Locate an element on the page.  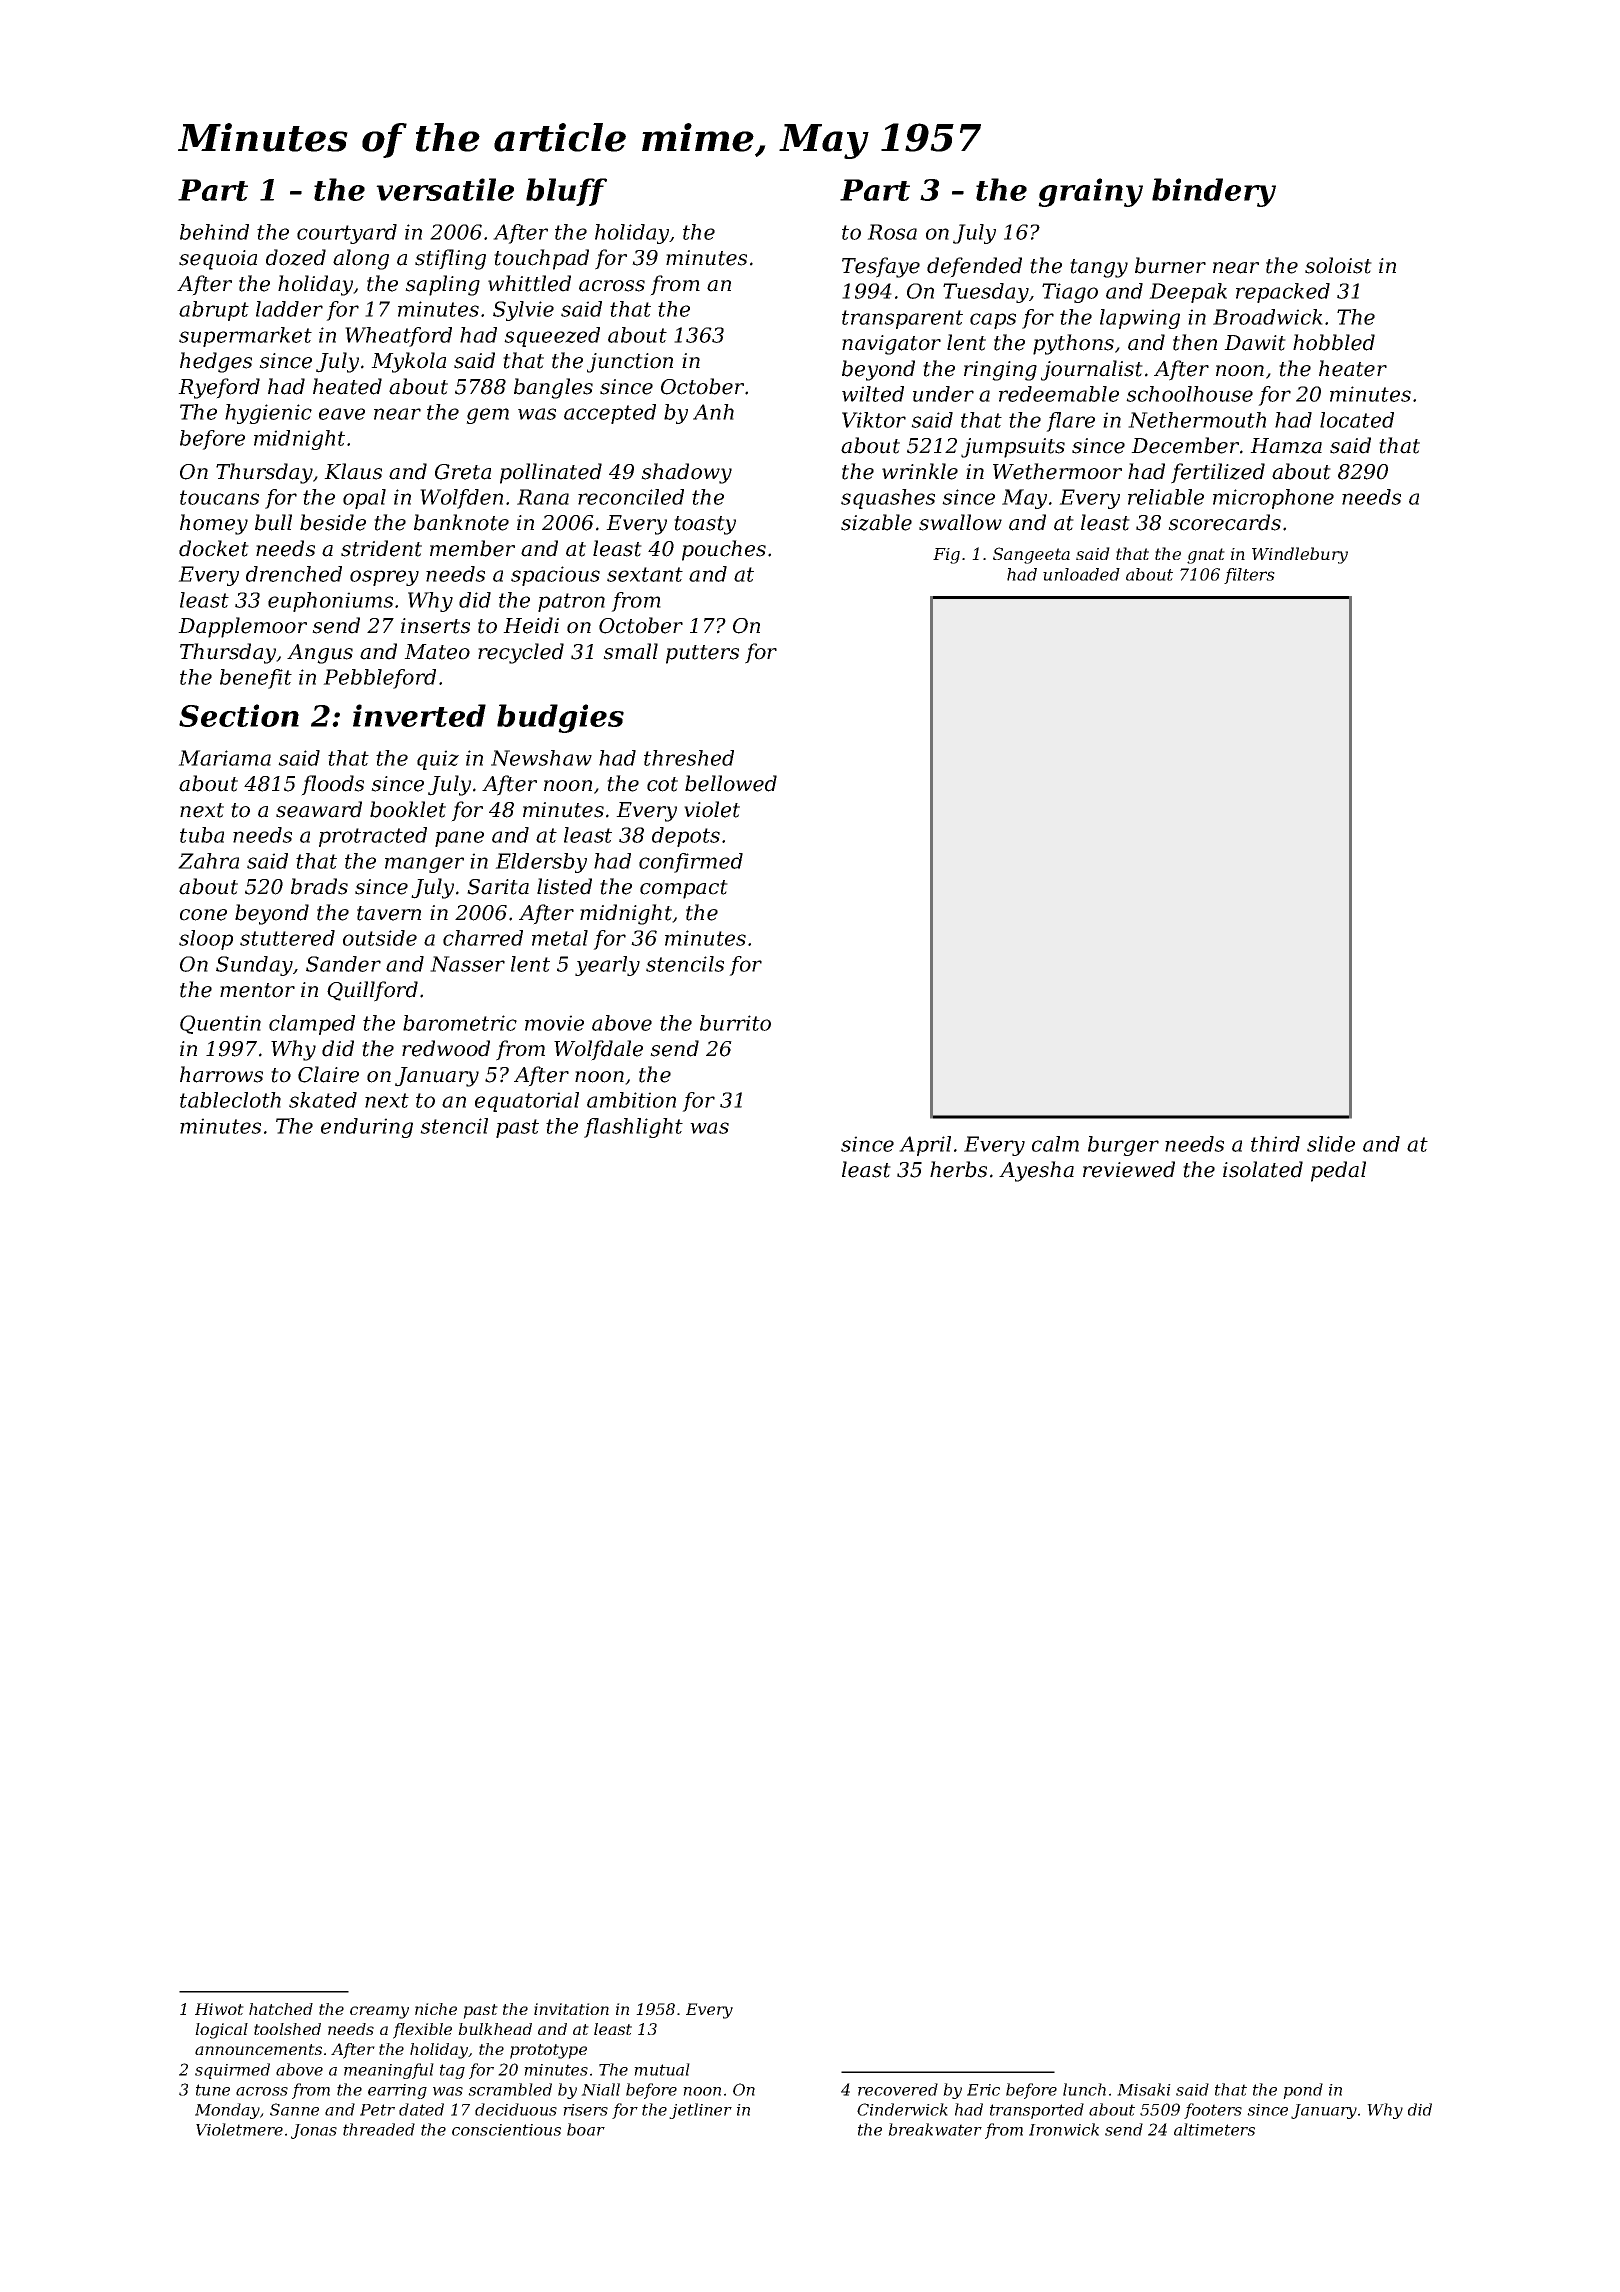
Windlebury is located at coordinates (1300, 555).
